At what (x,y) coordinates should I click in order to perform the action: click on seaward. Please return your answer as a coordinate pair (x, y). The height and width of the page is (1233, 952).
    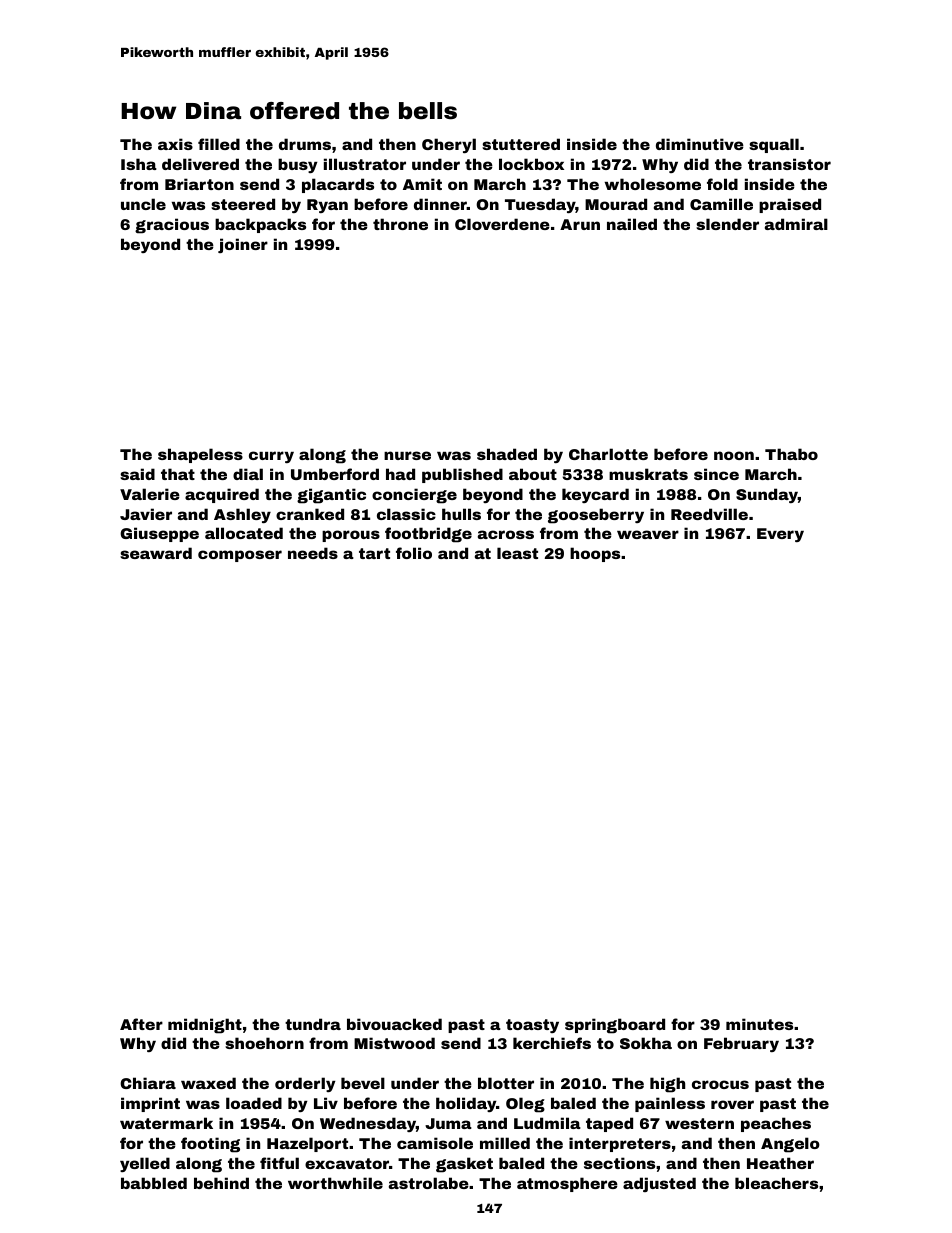
    Looking at the image, I should click on (156, 553).
